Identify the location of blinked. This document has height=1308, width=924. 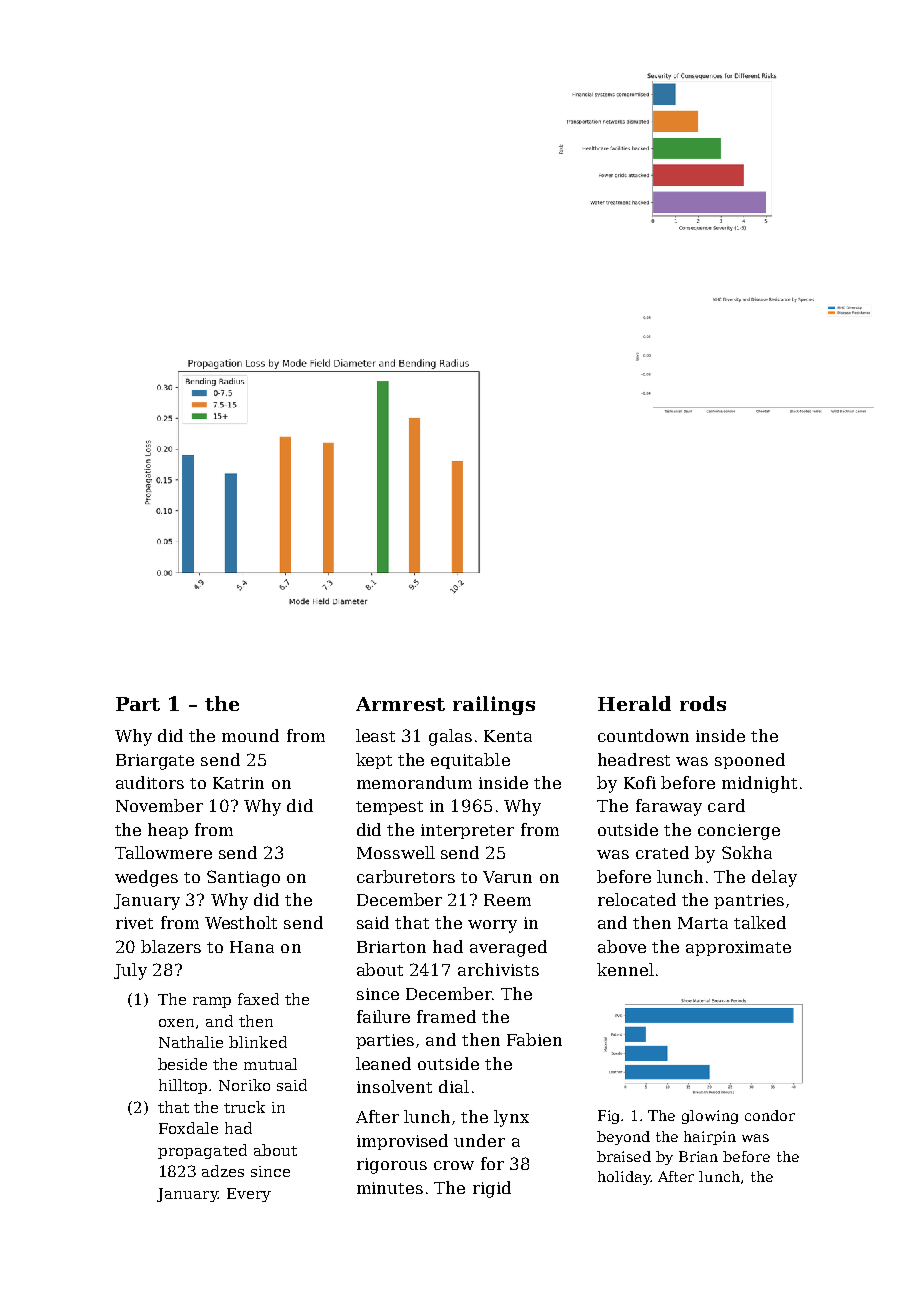
(258, 1042).
